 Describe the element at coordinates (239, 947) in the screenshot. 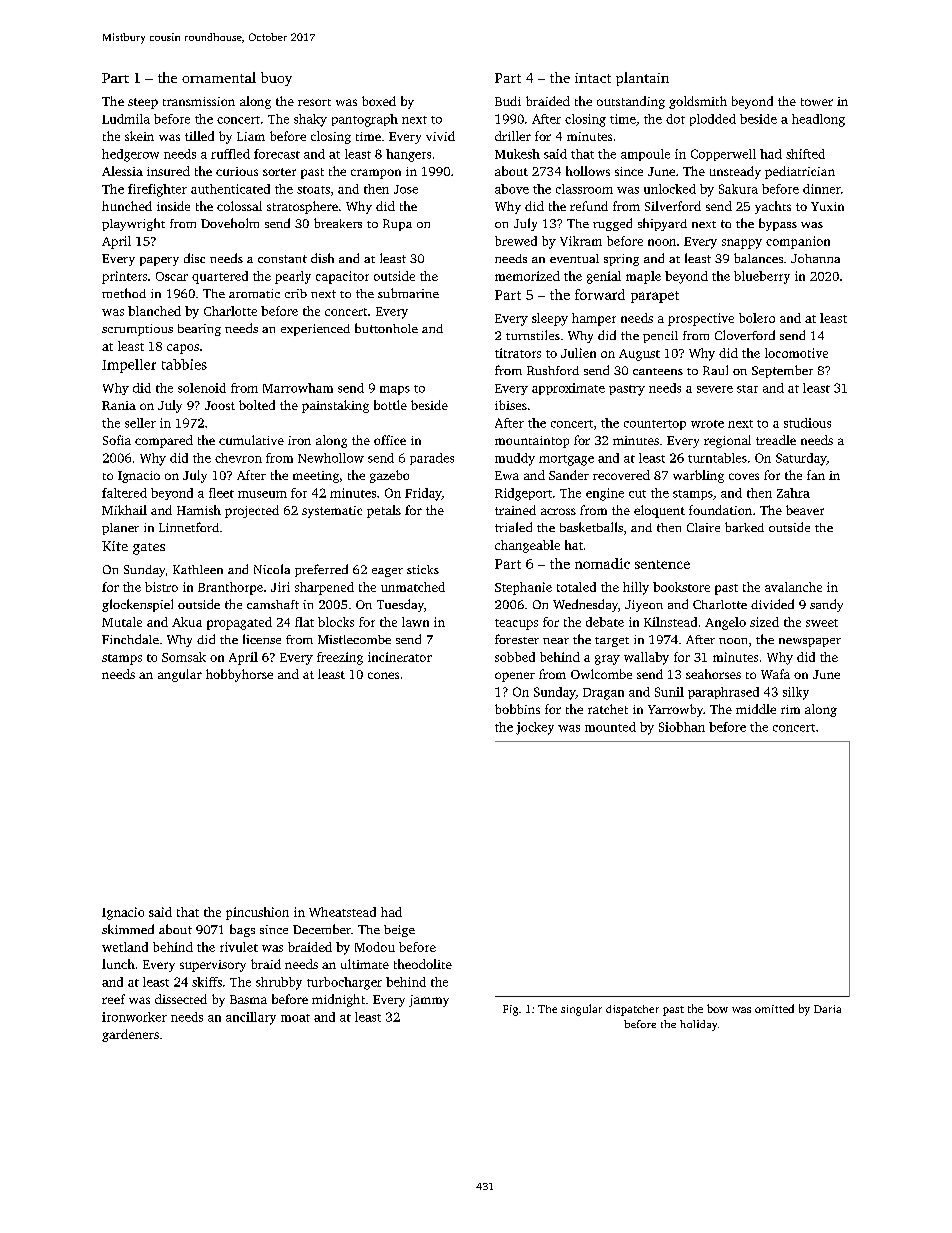

I see `rivulet` at that location.
